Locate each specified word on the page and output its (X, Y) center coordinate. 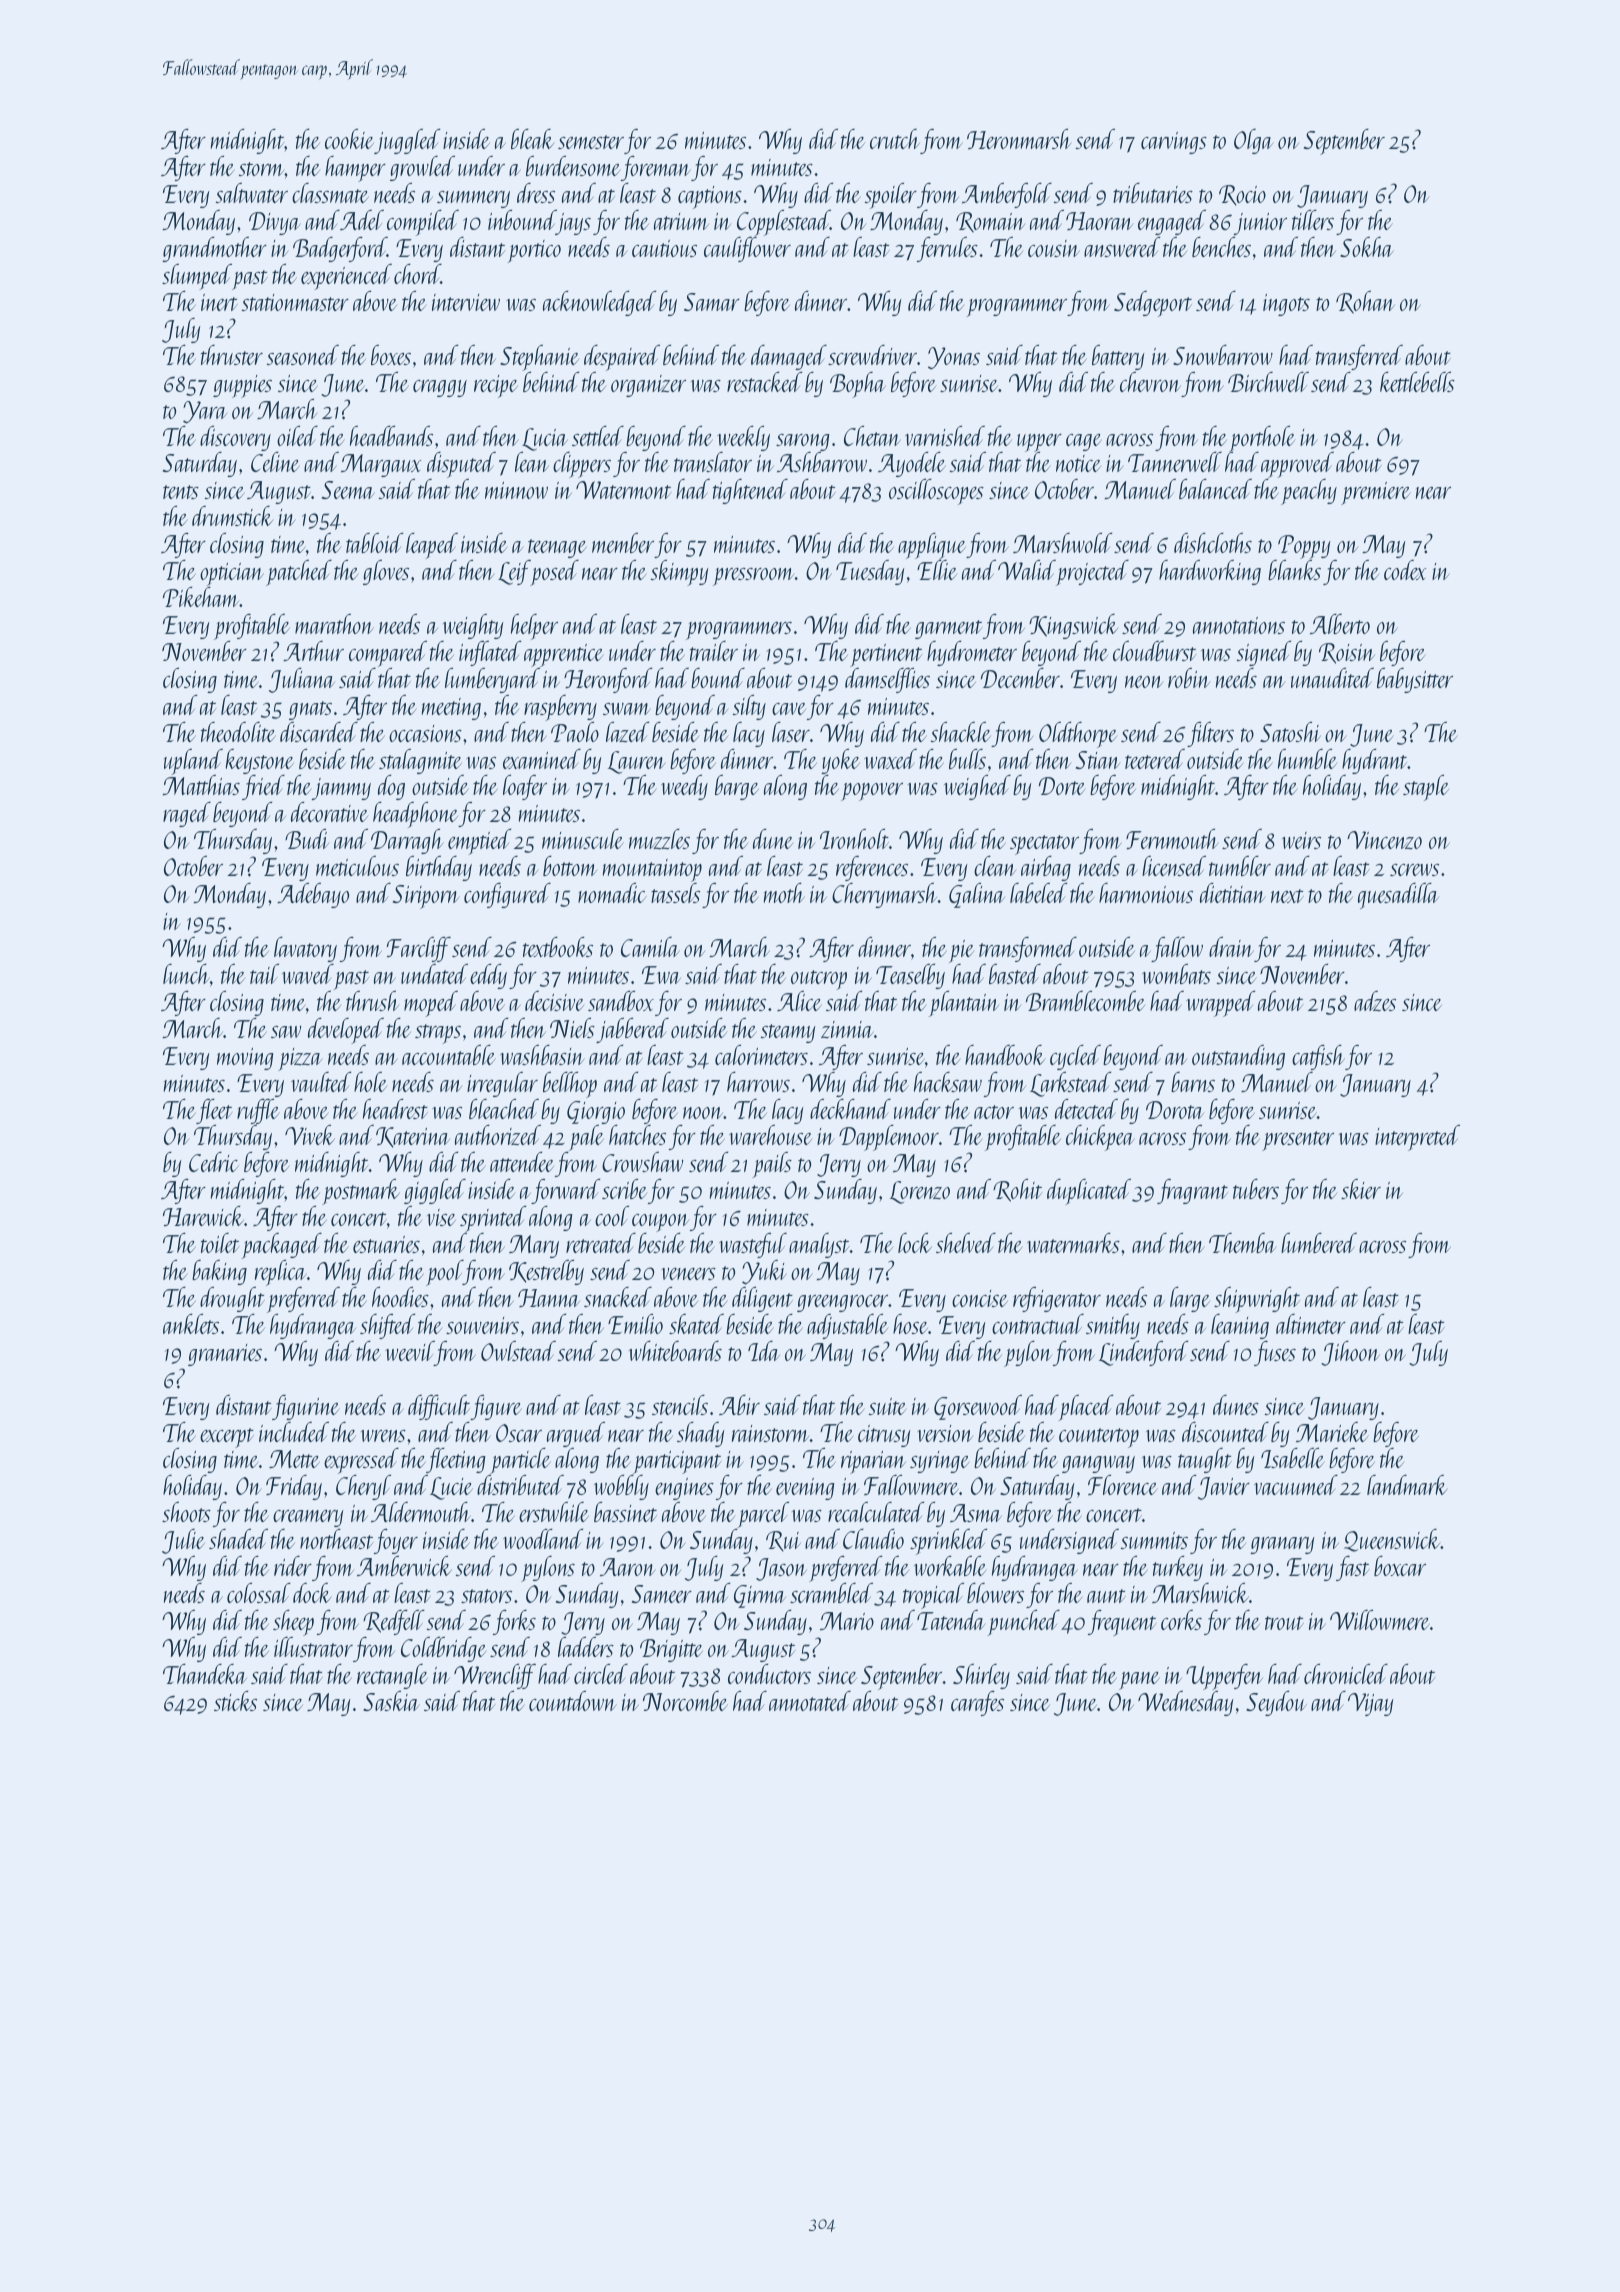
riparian (873, 1462)
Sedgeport (1153, 304)
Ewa (661, 975)
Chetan (872, 436)
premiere (1376, 493)
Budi (307, 839)
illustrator (313, 1647)
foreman (656, 168)
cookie (349, 139)
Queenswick (1392, 1540)
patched (299, 573)
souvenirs (482, 1325)
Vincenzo (1384, 840)
